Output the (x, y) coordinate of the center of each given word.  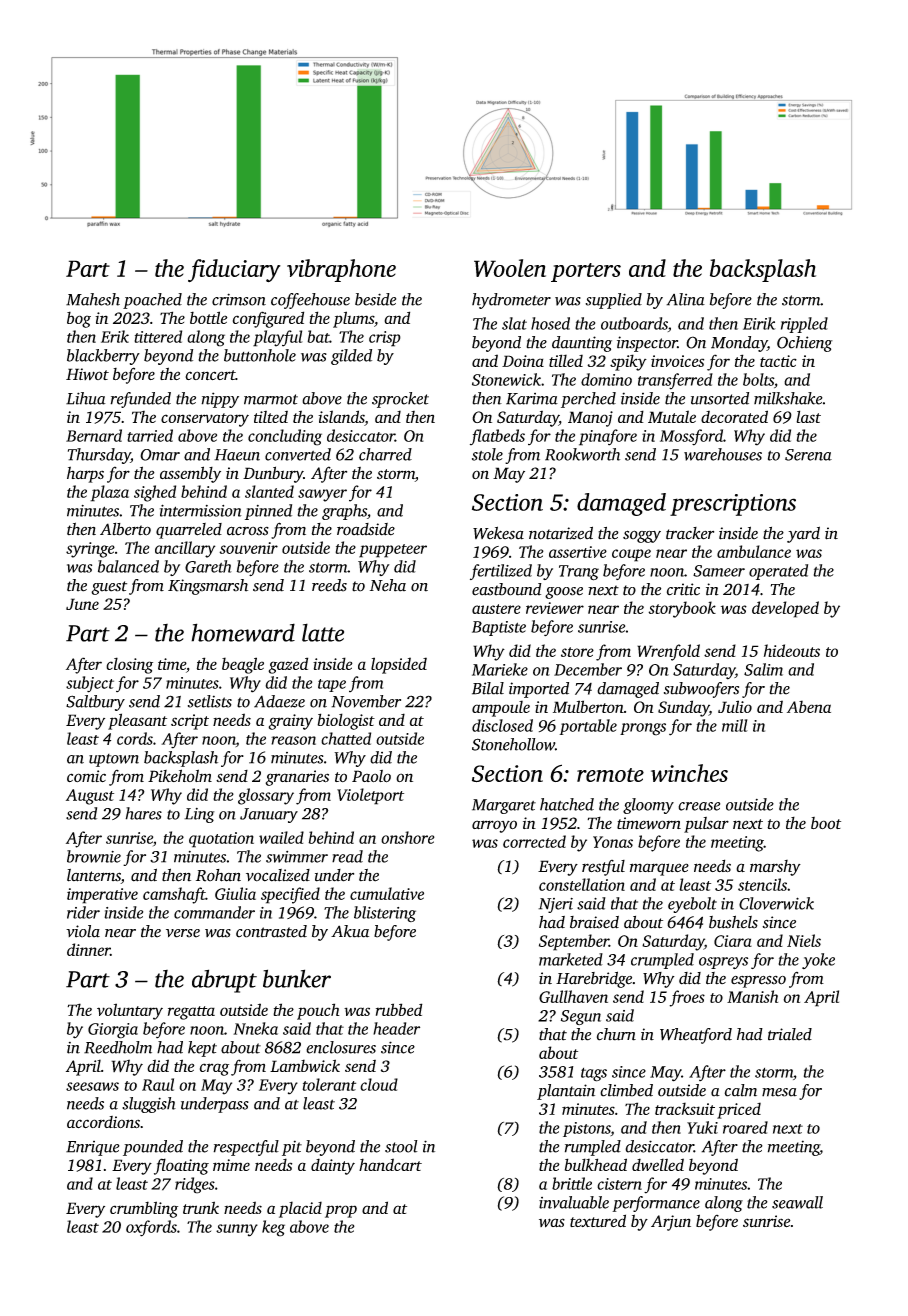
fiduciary (234, 270)
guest (109, 588)
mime (231, 1165)
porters (586, 272)
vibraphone (341, 270)
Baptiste (499, 628)
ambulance (754, 551)
